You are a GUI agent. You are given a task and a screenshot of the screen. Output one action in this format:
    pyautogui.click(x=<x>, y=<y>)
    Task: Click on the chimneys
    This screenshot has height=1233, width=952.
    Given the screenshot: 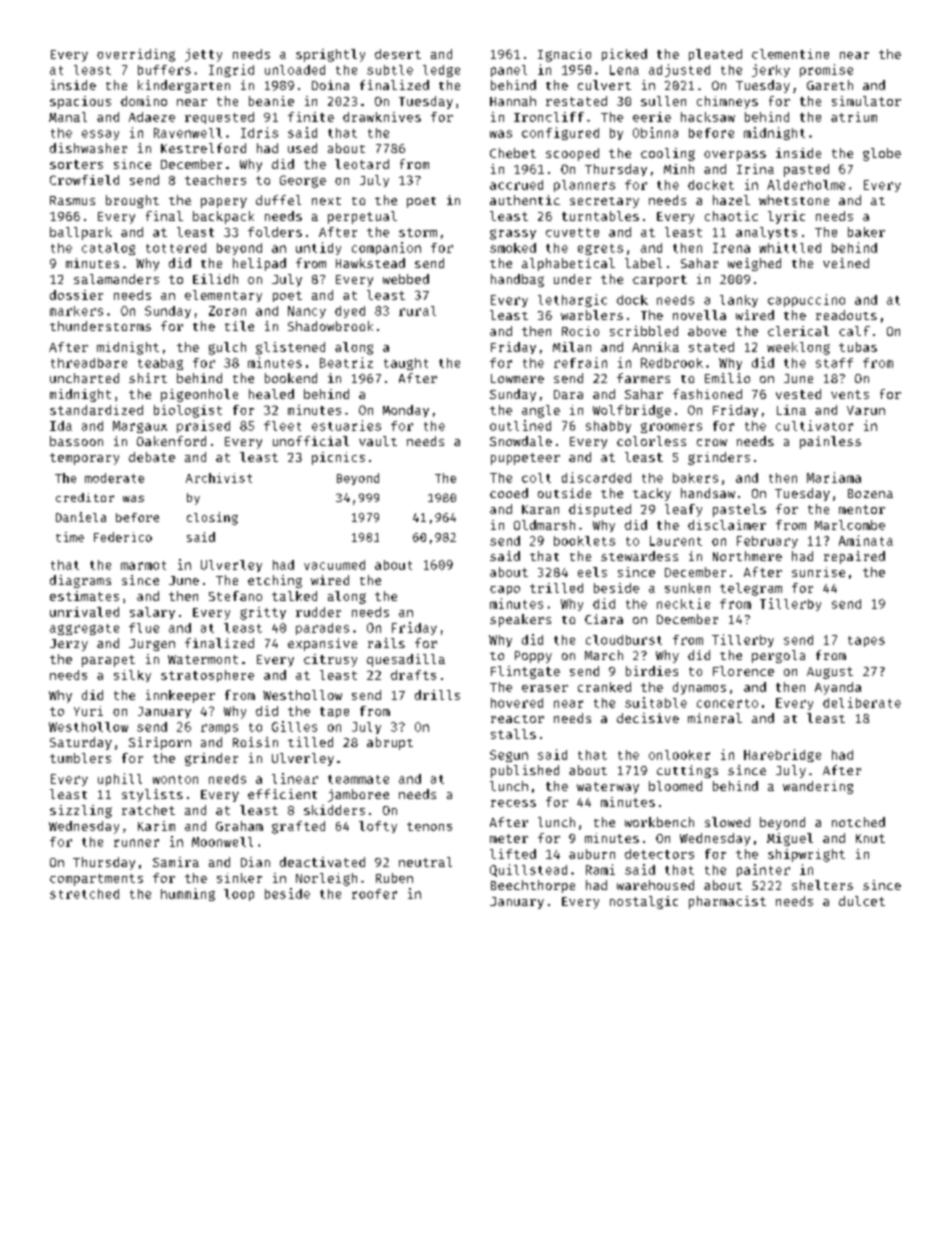 What is the action you would take?
    pyautogui.click(x=727, y=102)
